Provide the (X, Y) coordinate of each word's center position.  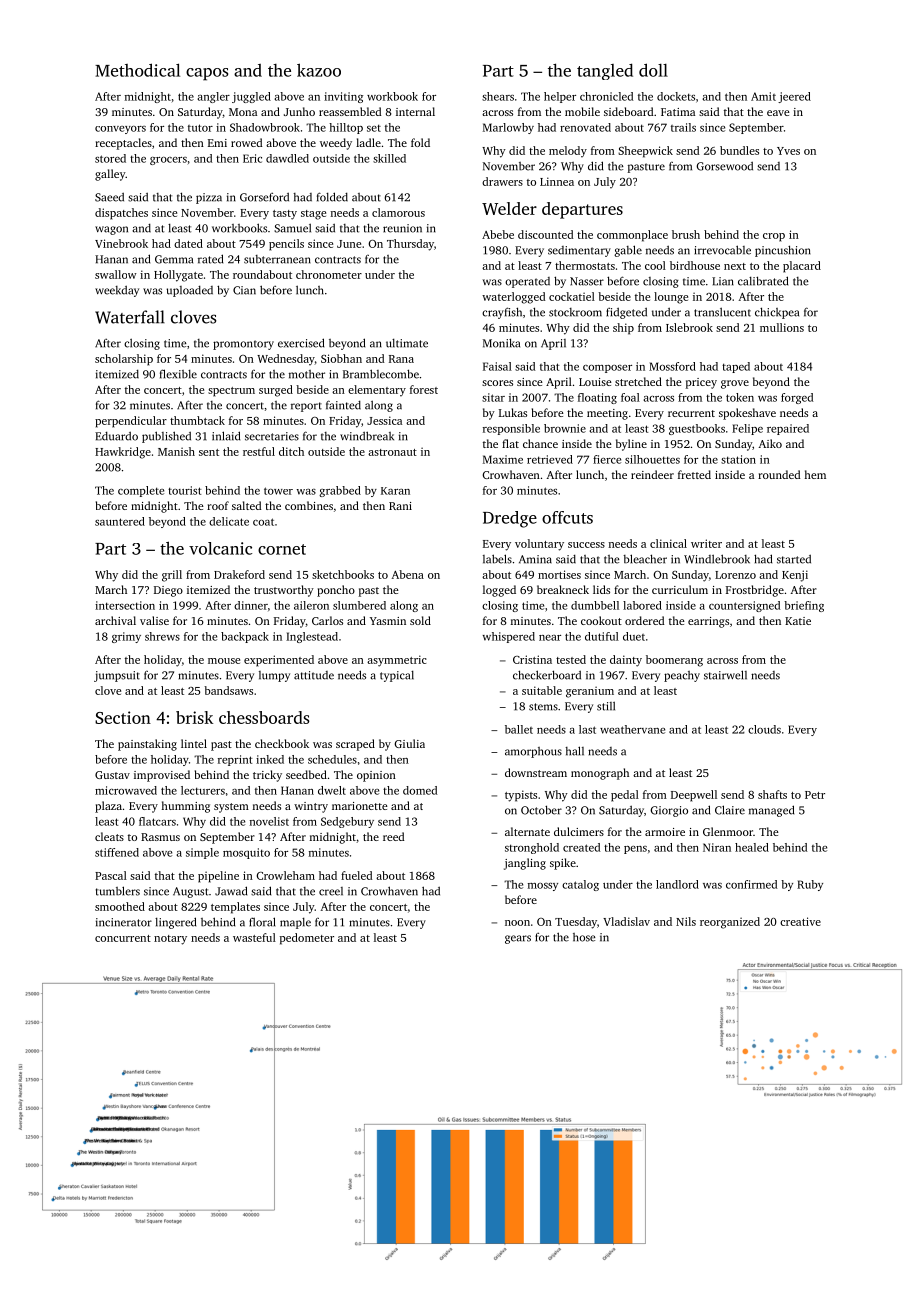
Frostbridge (755, 591)
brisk (194, 717)
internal (415, 111)
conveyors (120, 130)
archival (115, 620)
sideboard (628, 111)
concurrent (123, 938)
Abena (408, 574)
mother (307, 374)
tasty (285, 215)
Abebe (498, 234)
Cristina (532, 659)
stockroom (575, 312)
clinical (668, 543)
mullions (782, 327)
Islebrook (689, 327)
